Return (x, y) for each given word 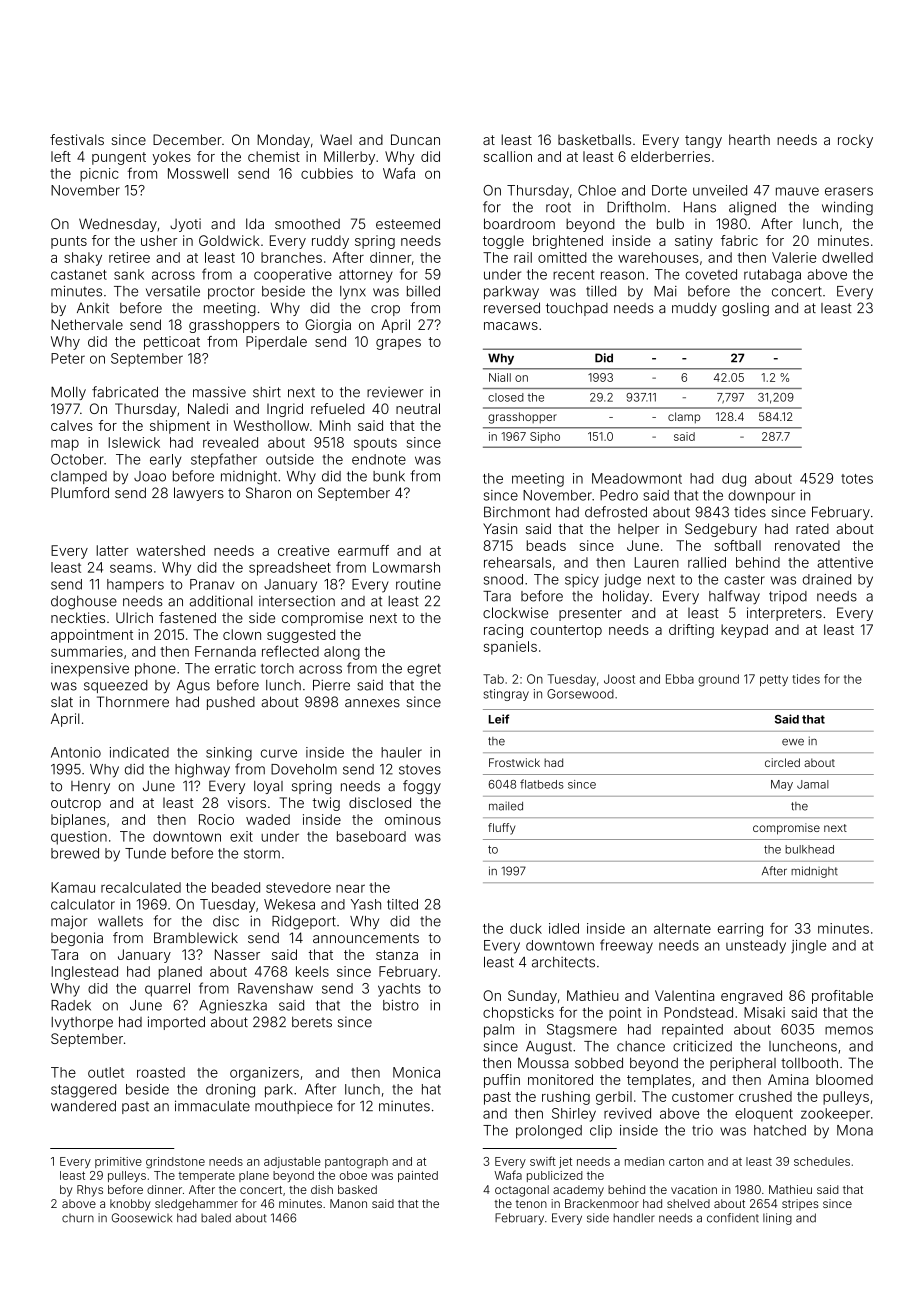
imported (176, 1023)
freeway (626, 946)
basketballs (594, 139)
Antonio (76, 752)
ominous (413, 819)
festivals (77, 139)
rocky (855, 141)
